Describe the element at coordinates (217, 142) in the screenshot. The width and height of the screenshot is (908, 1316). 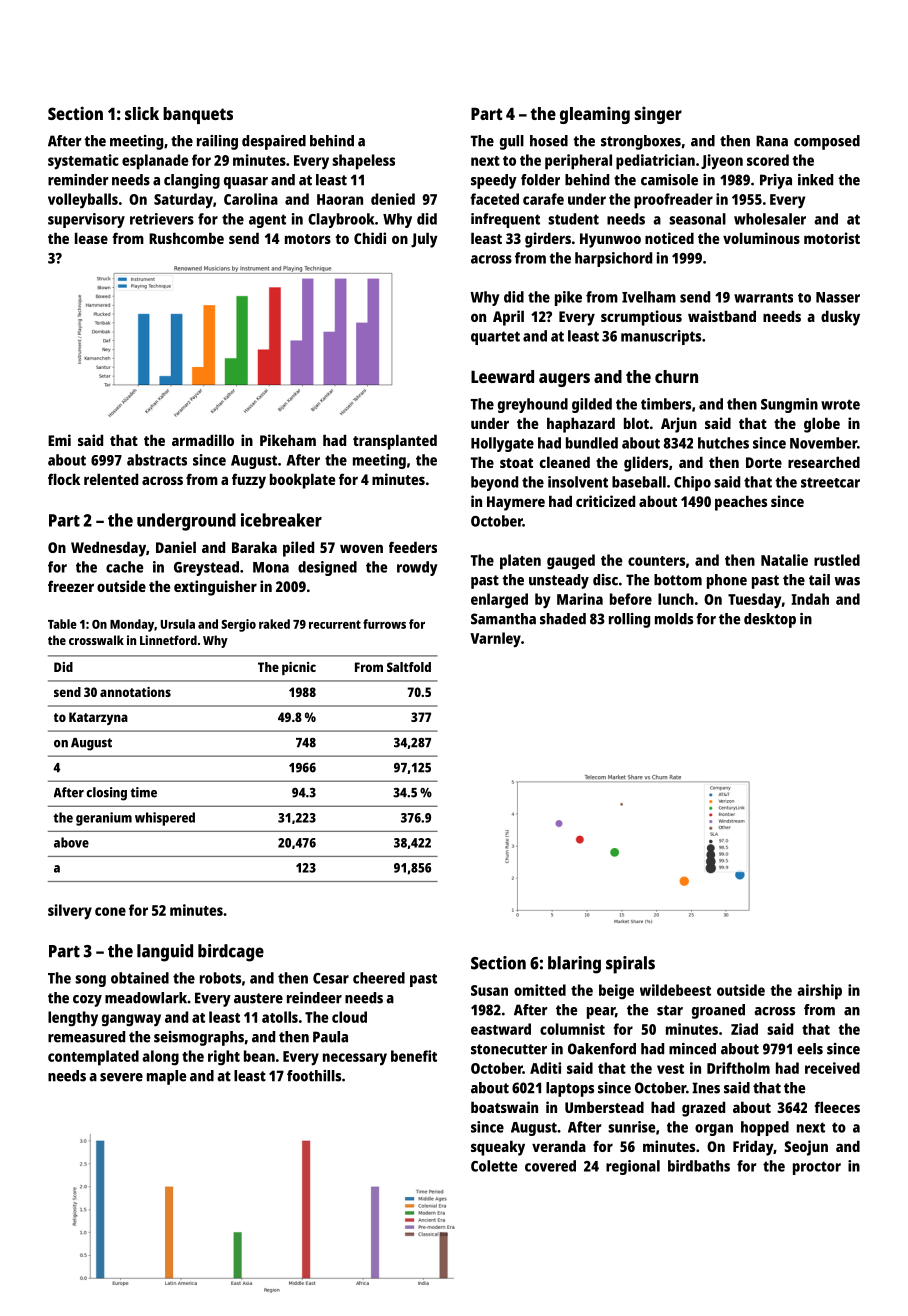
I see `railing` at that location.
